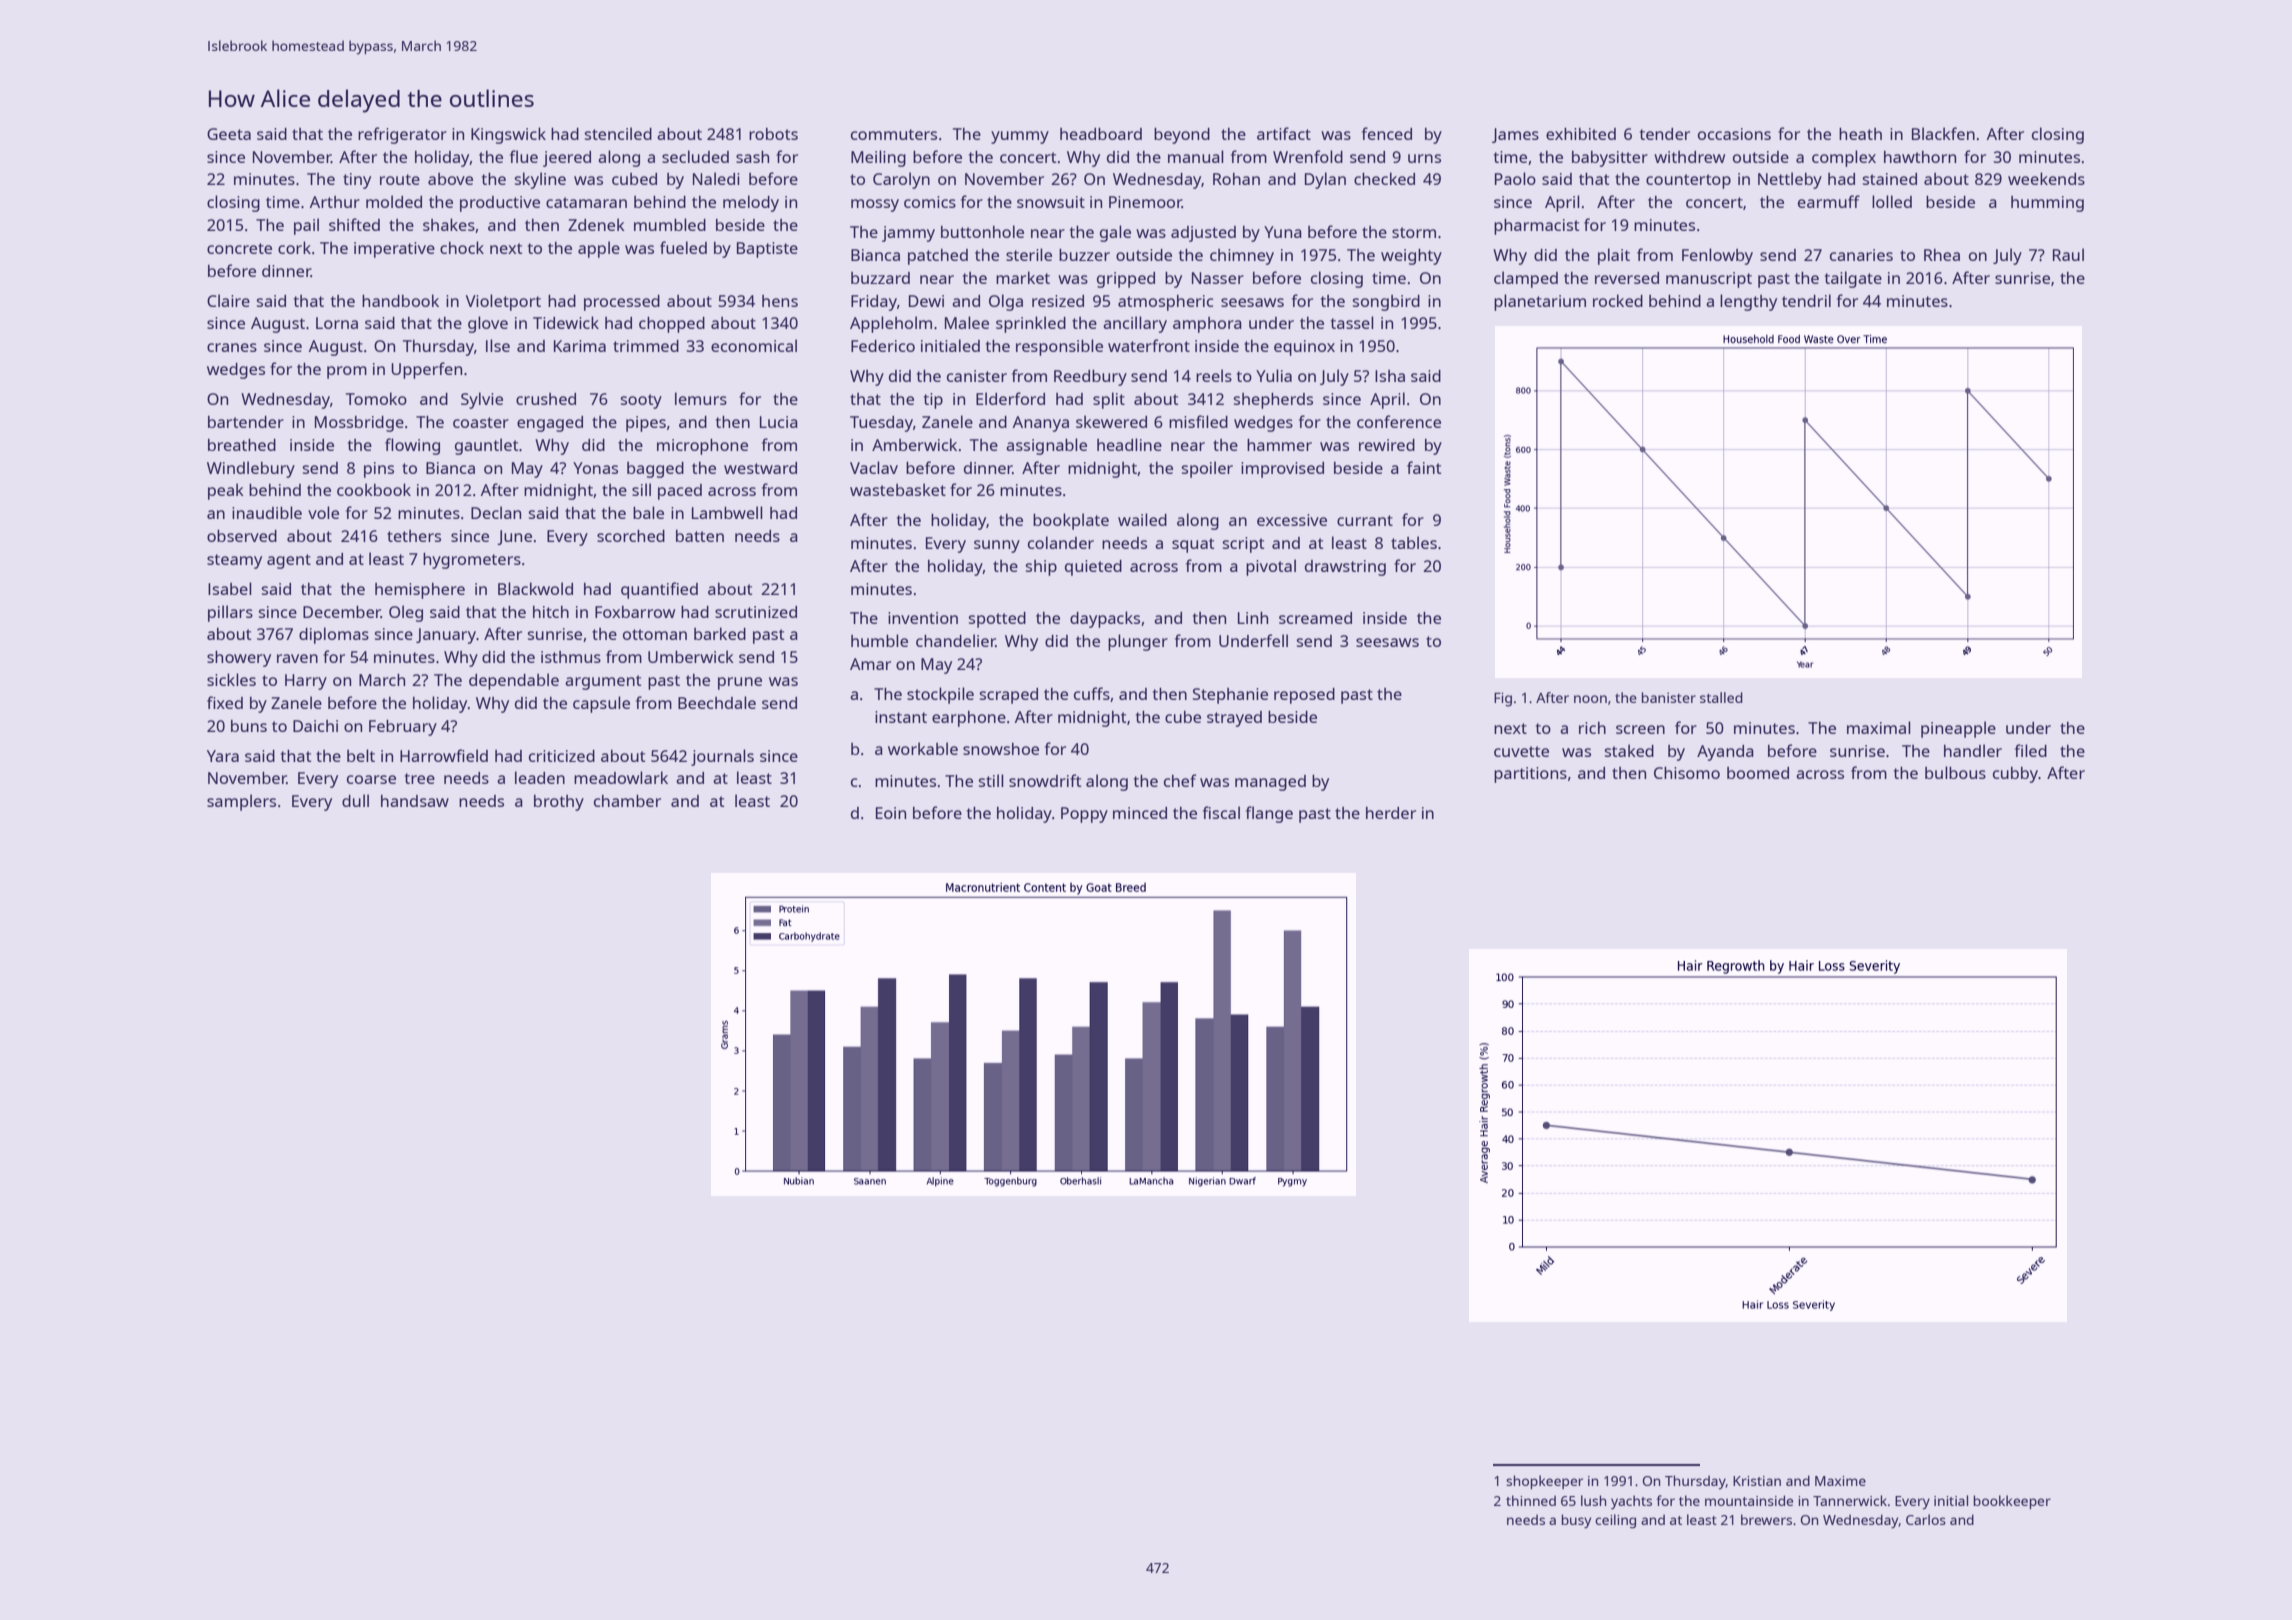  Describe the element at coordinates (241, 802) in the page. I see `samplers` at that location.
